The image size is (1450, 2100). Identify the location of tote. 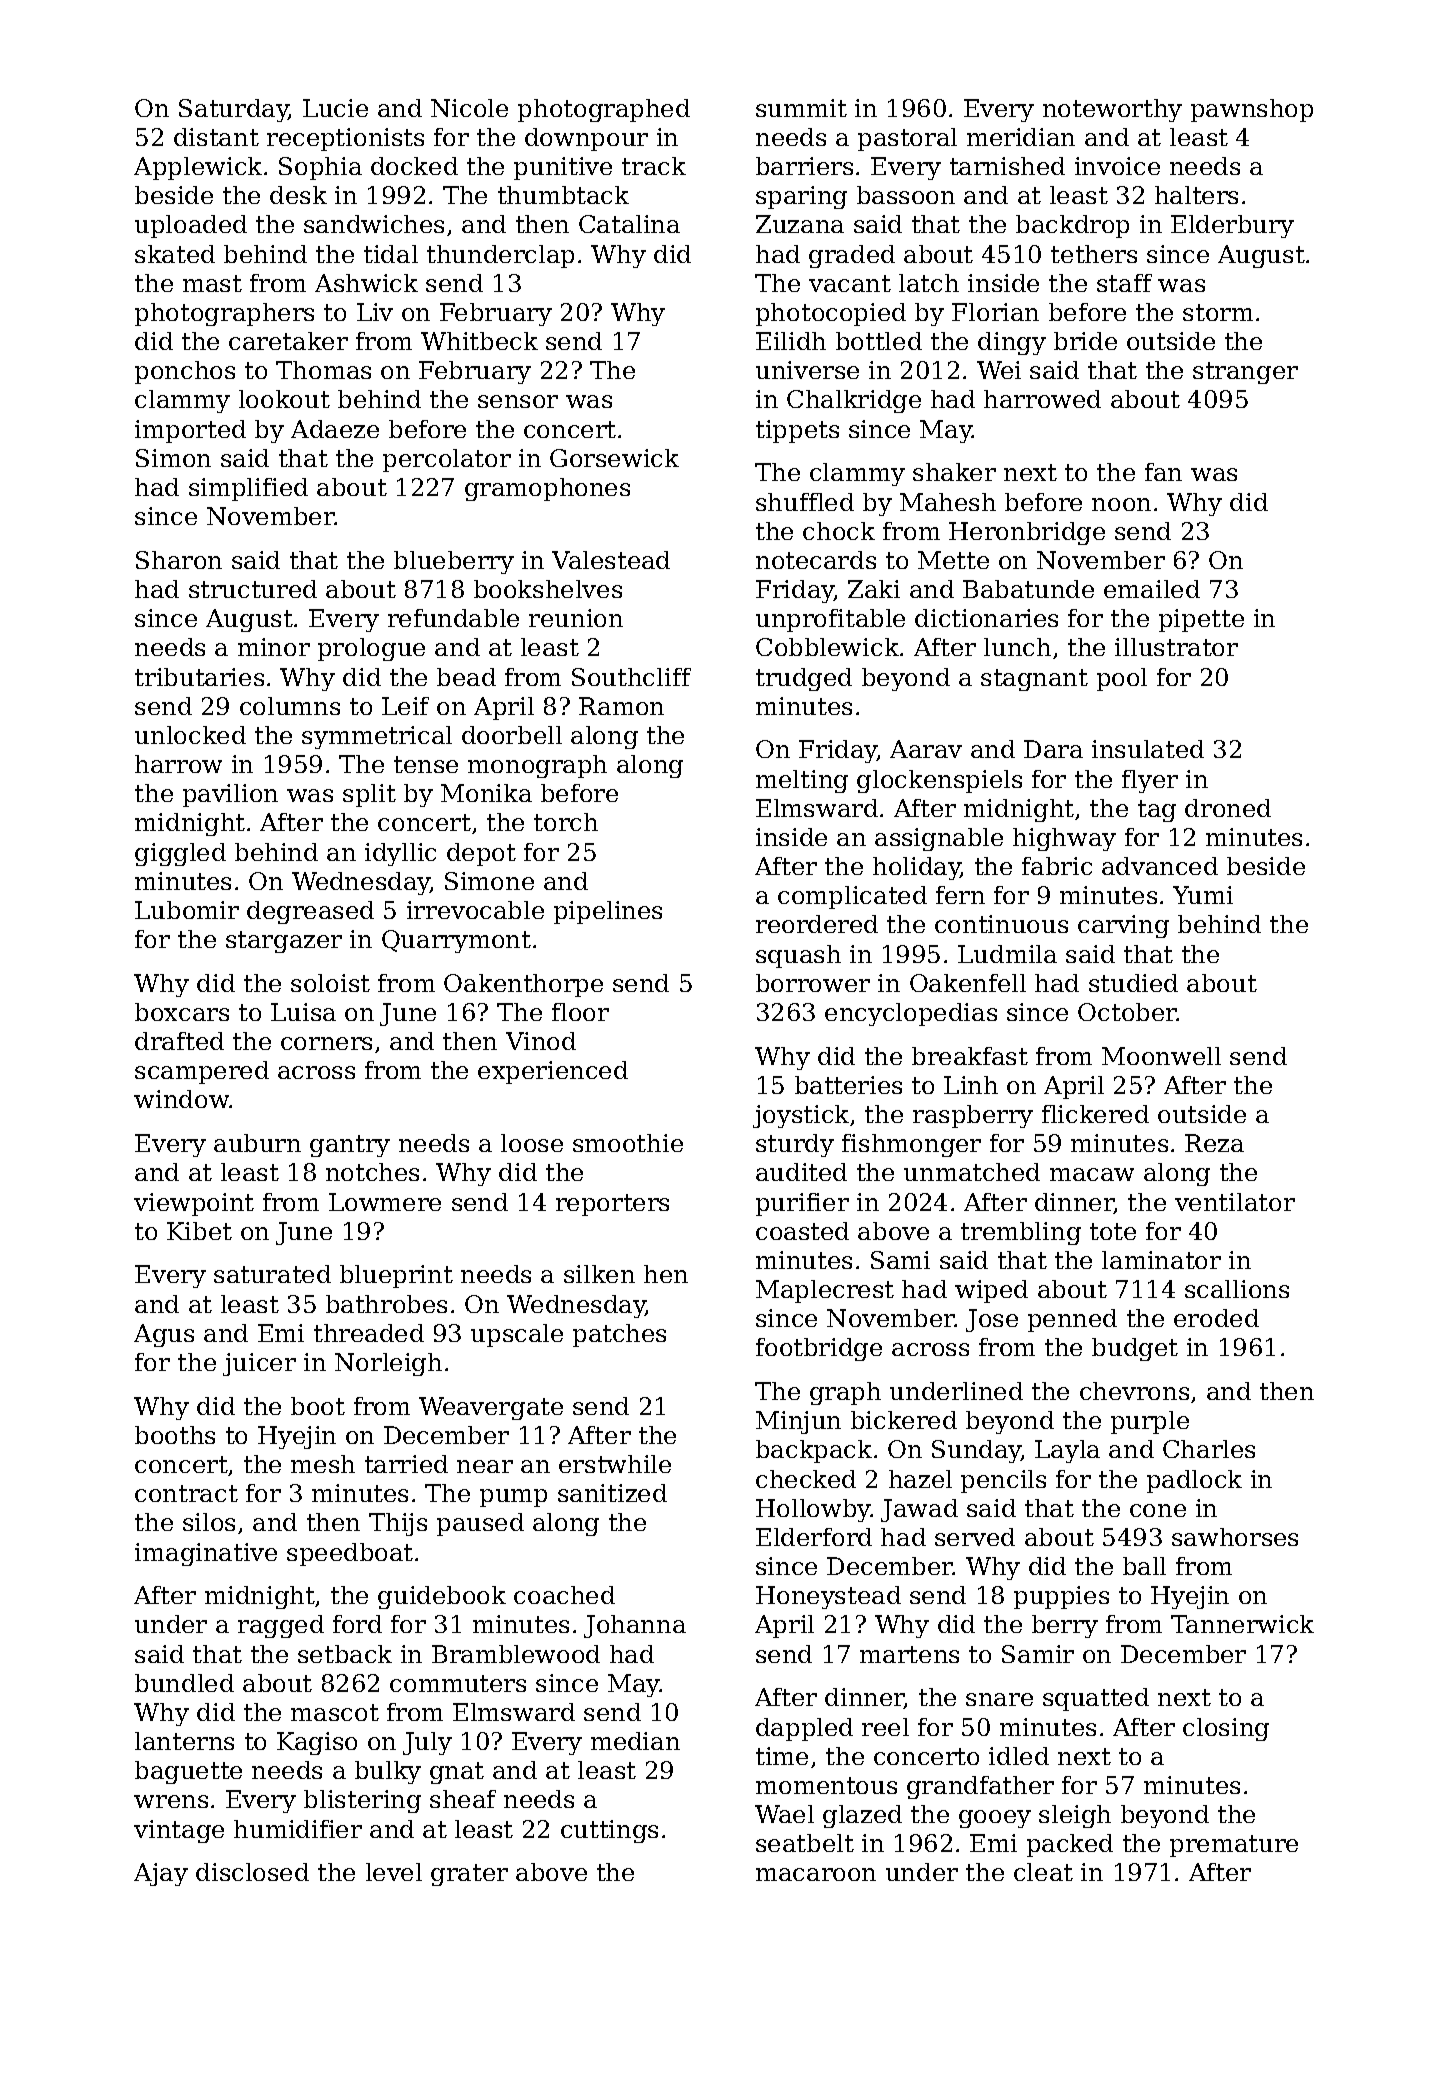
(1113, 1231).
